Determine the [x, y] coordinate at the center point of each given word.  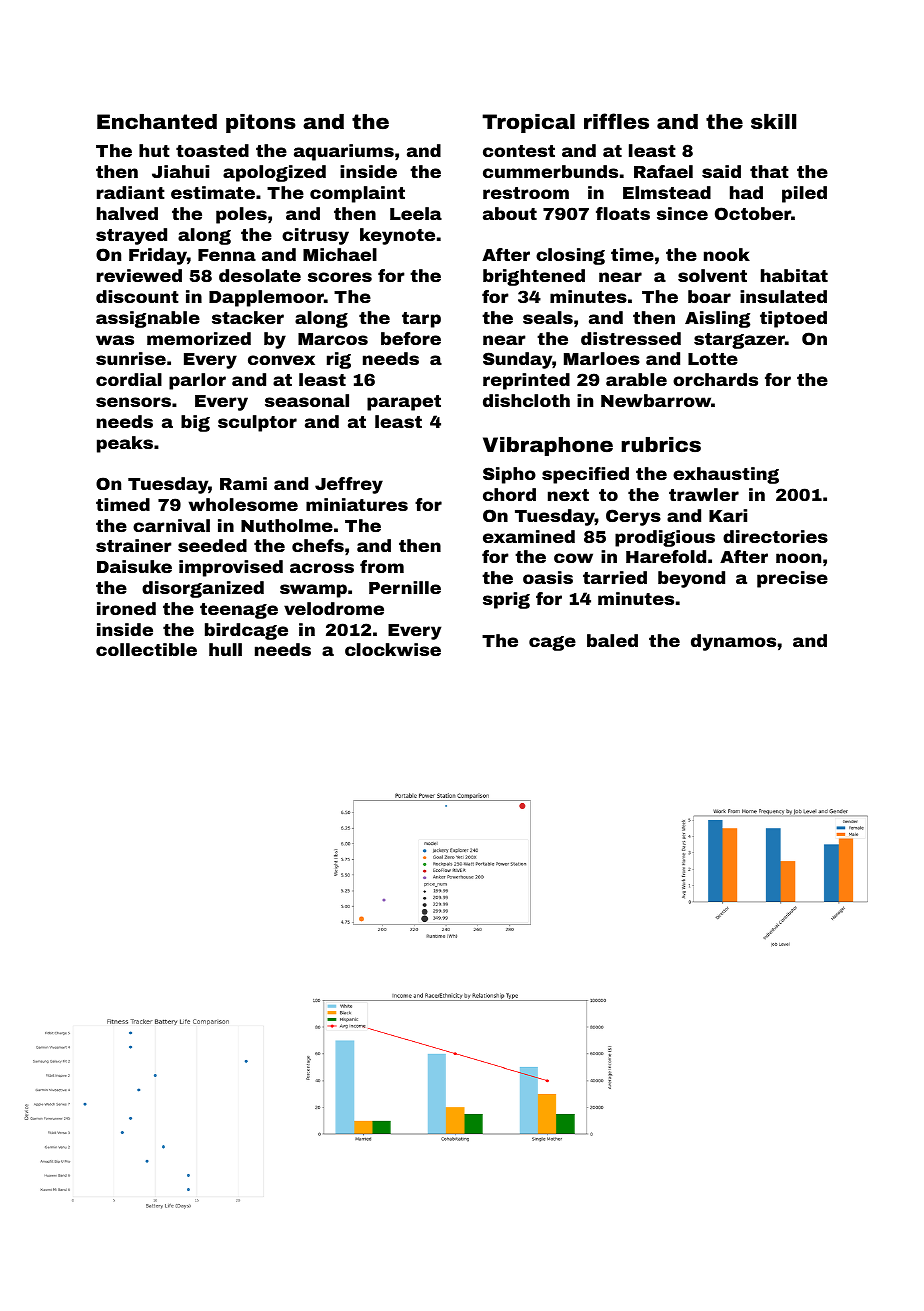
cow [573, 558]
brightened [534, 277]
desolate [260, 275]
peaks [125, 444]
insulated [783, 296]
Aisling [717, 319]
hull [225, 649]
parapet [404, 403]
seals [548, 317]
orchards [715, 379]
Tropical [528, 123]
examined [529, 536]
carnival [171, 525]
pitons [261, 123]
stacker [248, 317]
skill [773, 121]
